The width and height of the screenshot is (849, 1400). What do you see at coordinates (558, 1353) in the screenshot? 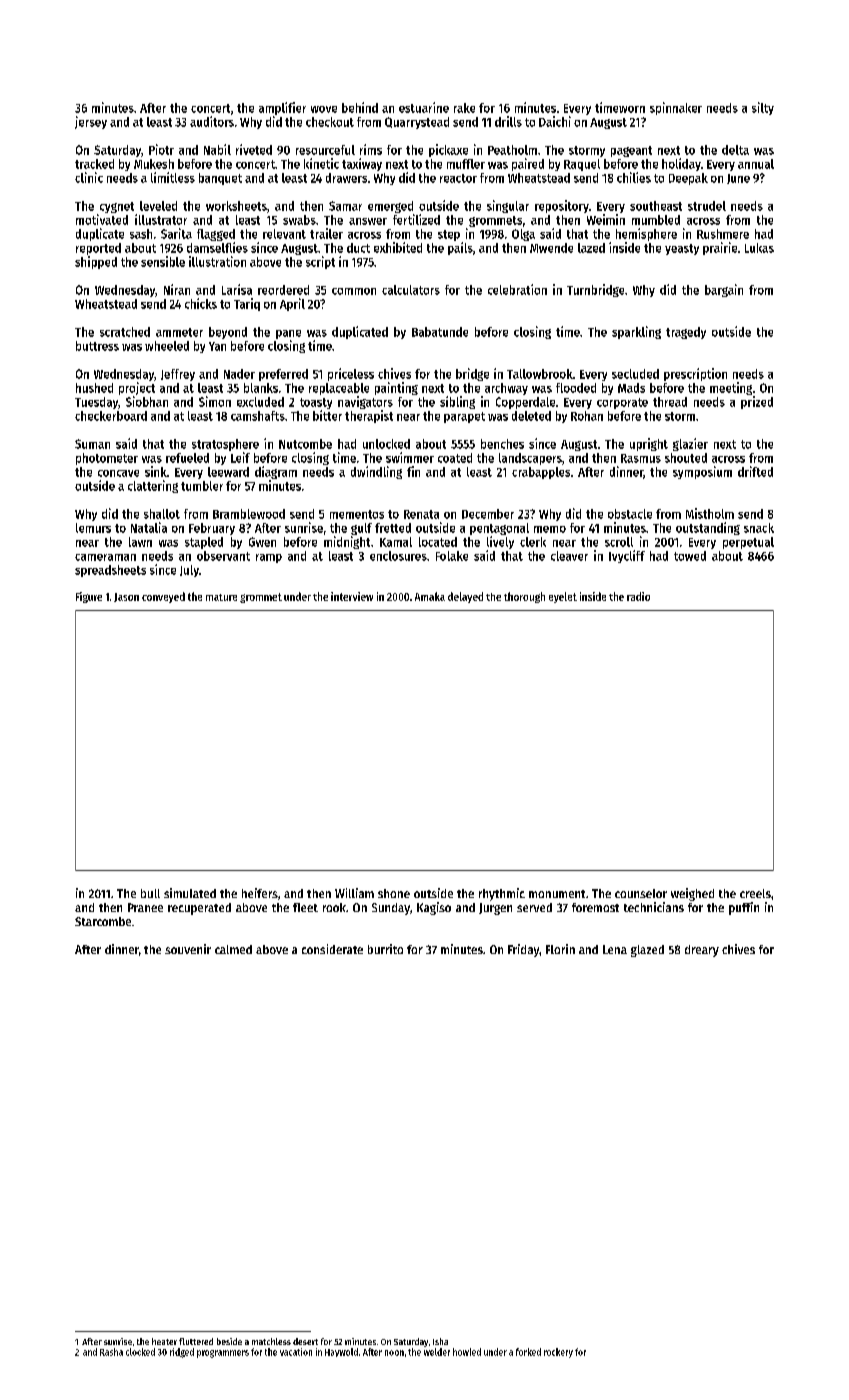
I see `rockery` at bounding box center [558, 1353].
